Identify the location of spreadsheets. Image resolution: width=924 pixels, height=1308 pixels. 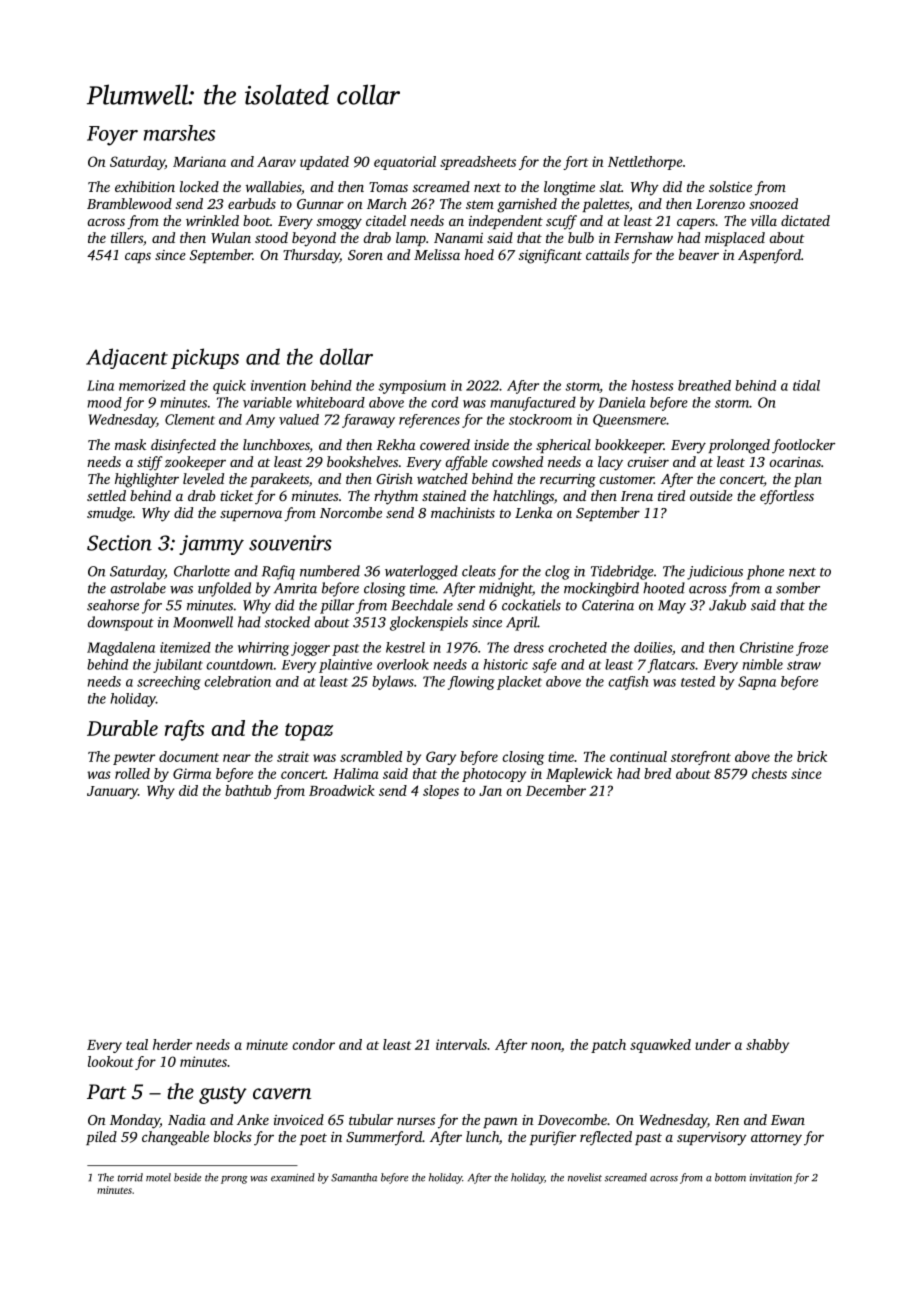
(478, 163).
